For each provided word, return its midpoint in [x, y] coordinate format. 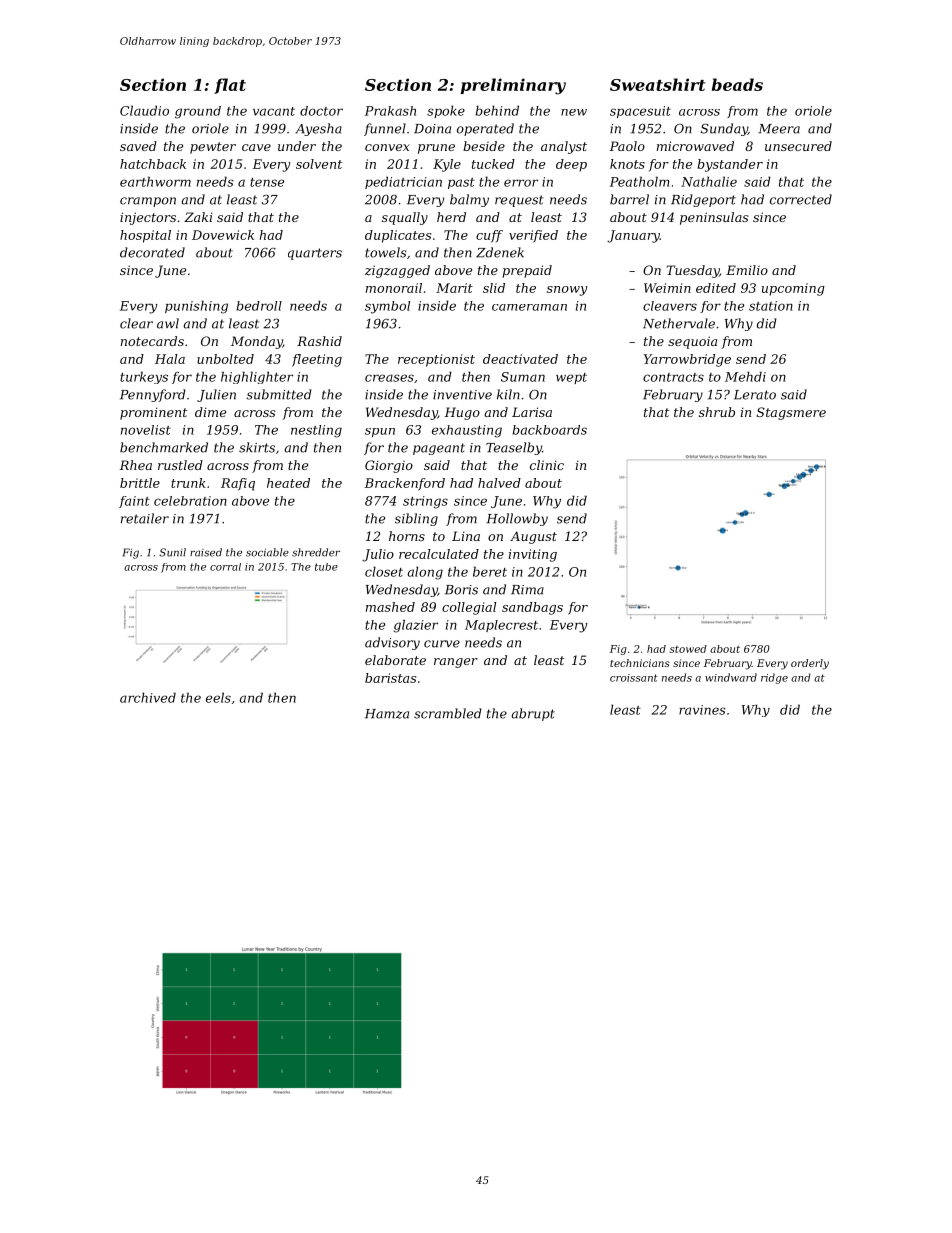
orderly [810, 664]
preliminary [513, 86]
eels [218, 697]
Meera [779, 129]
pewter [213, 148]
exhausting [467, 431]
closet [384, 571]
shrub [717, 412]
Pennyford [153, 395]
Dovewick [223, 235]
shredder [316, 552]
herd [451, 217]
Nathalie [709, 181]
